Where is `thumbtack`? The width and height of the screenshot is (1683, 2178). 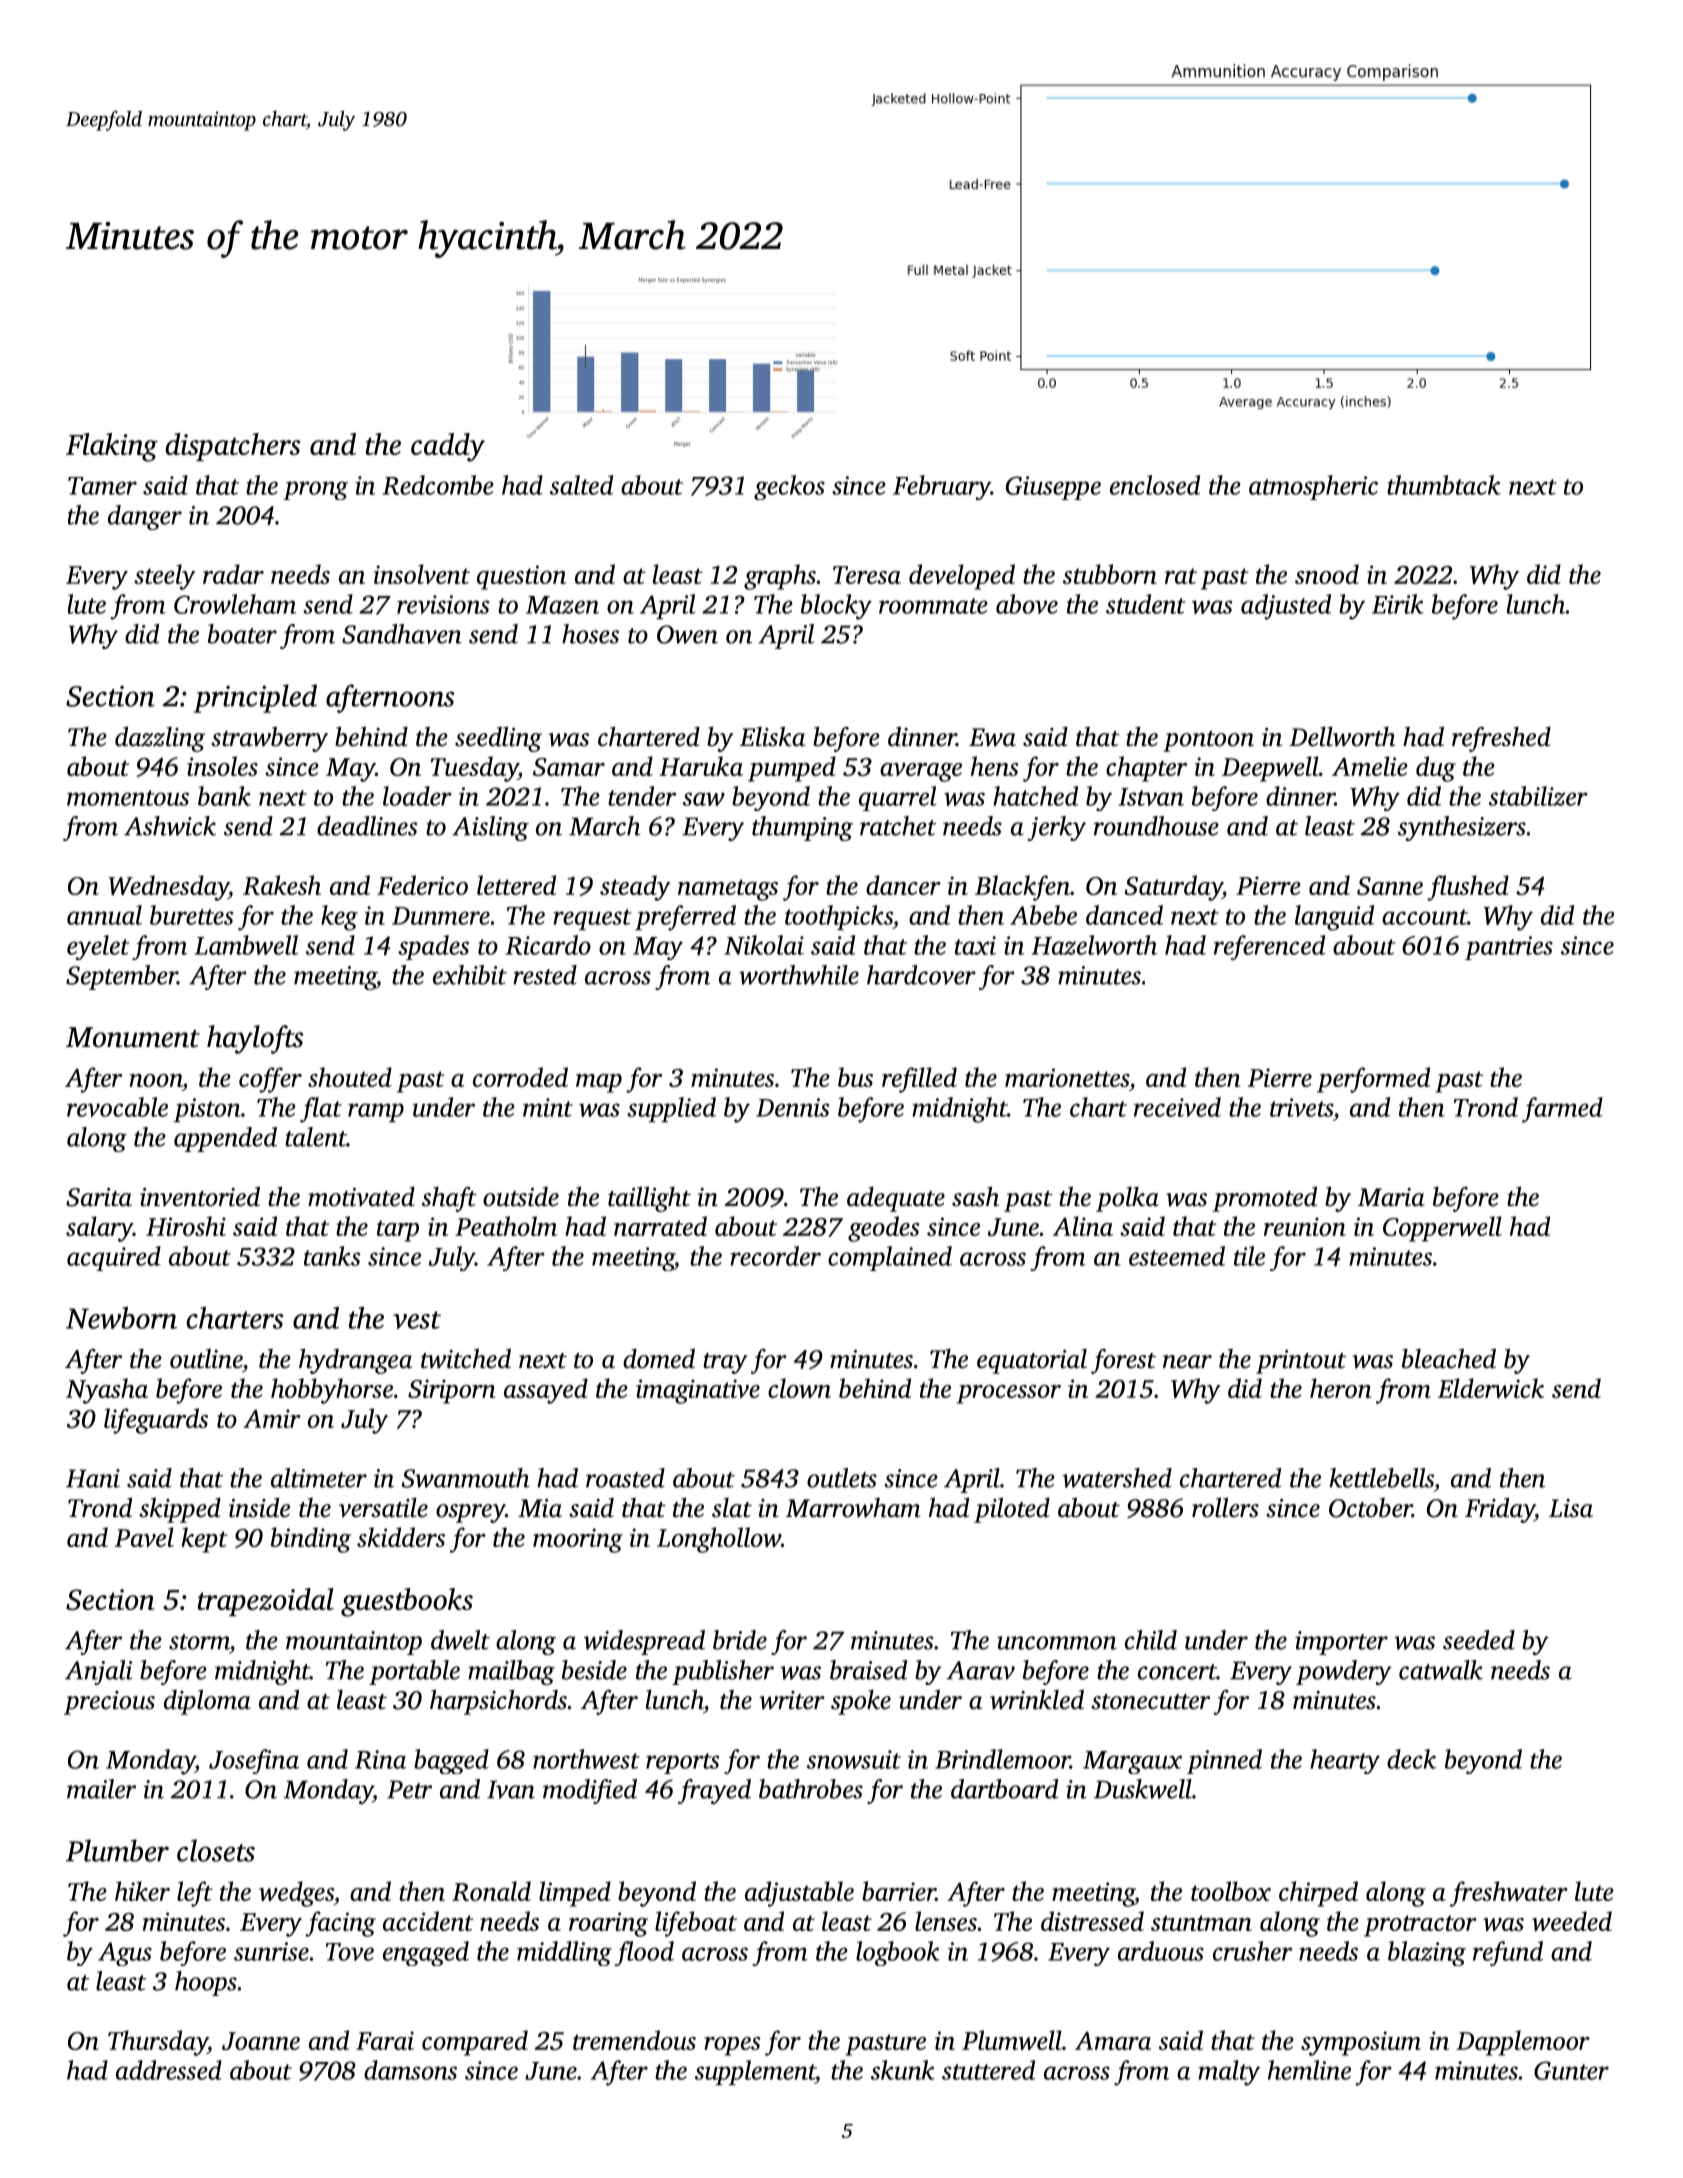
thumbtack is located at coordinates (1444, 485).
